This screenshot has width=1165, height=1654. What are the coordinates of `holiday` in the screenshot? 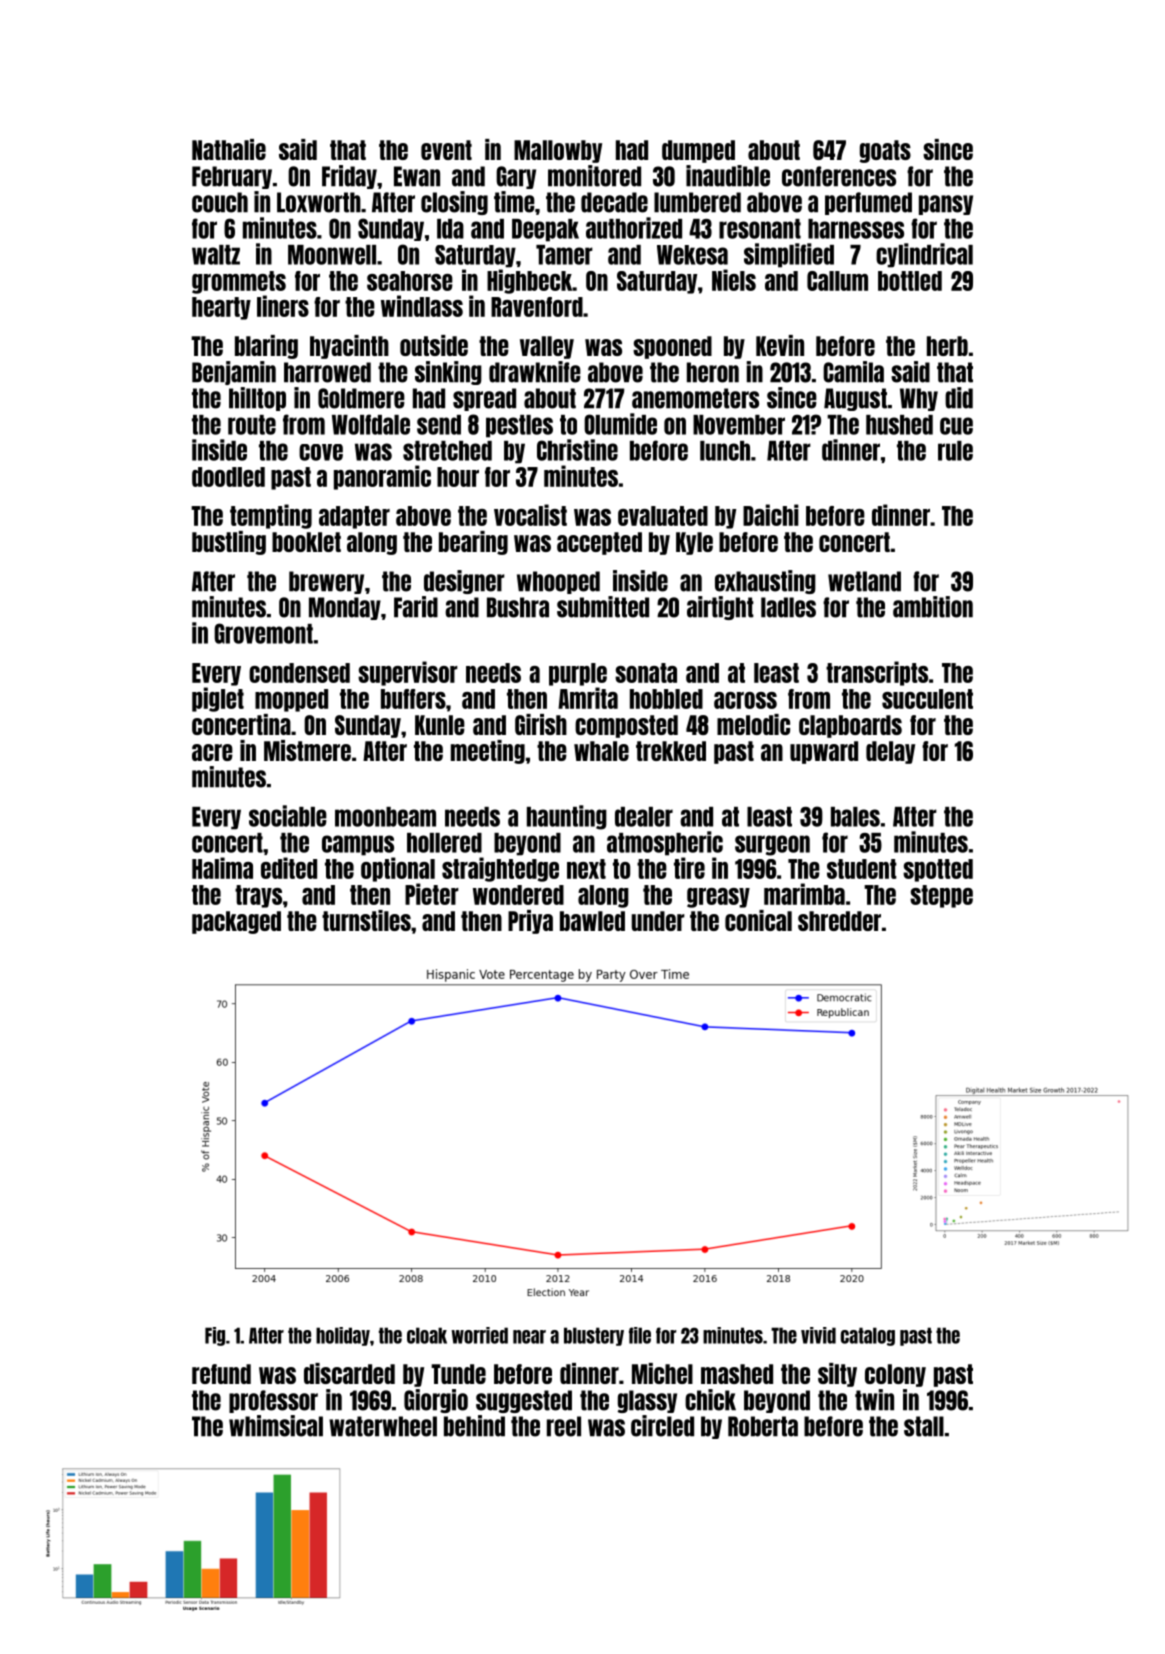 It's located at (343, 1336).
